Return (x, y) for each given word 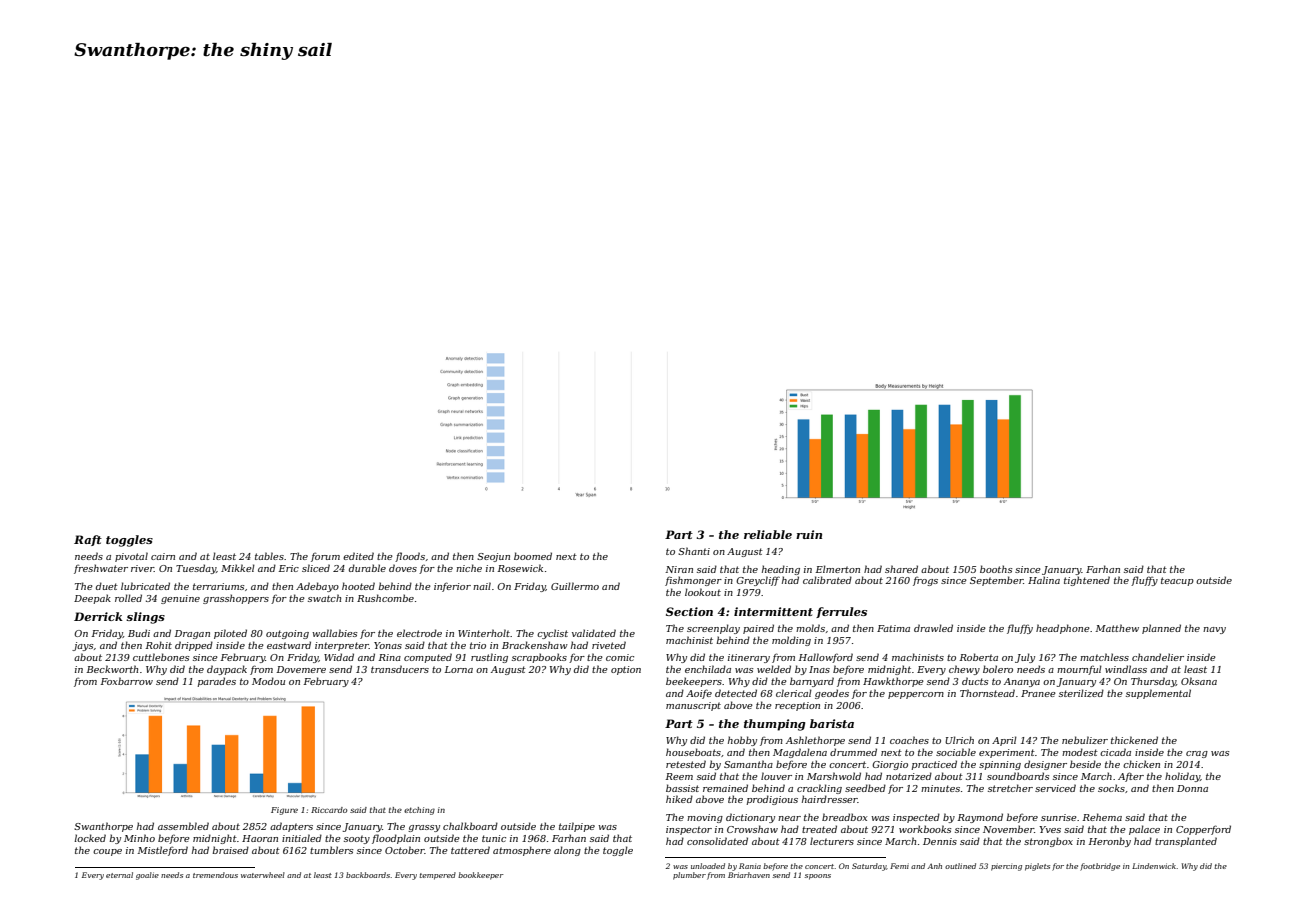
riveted (609, 645)
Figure (284, 811)
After (1131, 777)
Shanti (694, 551)
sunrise (1059, 817)
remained (725, 788)
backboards (368, 875)
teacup (1177, 581)
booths (996, 569)
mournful (1079, 670)
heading (781, 570)
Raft (88, 540)
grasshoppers (236, 599)
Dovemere (301, 669)
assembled (183, 826)
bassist (682, 788)
